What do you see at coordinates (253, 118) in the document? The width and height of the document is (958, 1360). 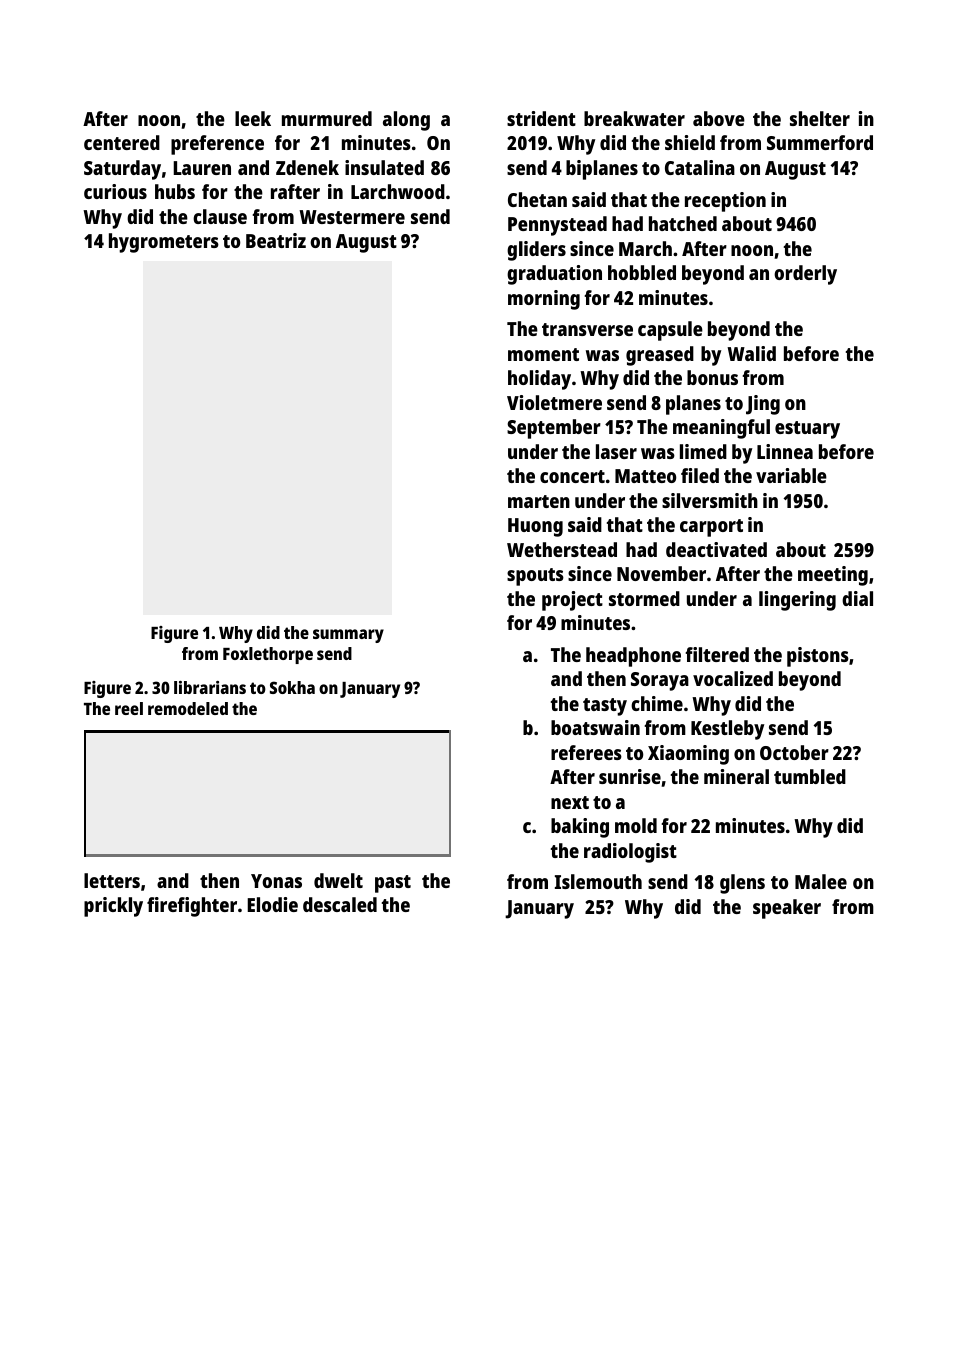 I see `leek` at bounding box center [253, 118].
